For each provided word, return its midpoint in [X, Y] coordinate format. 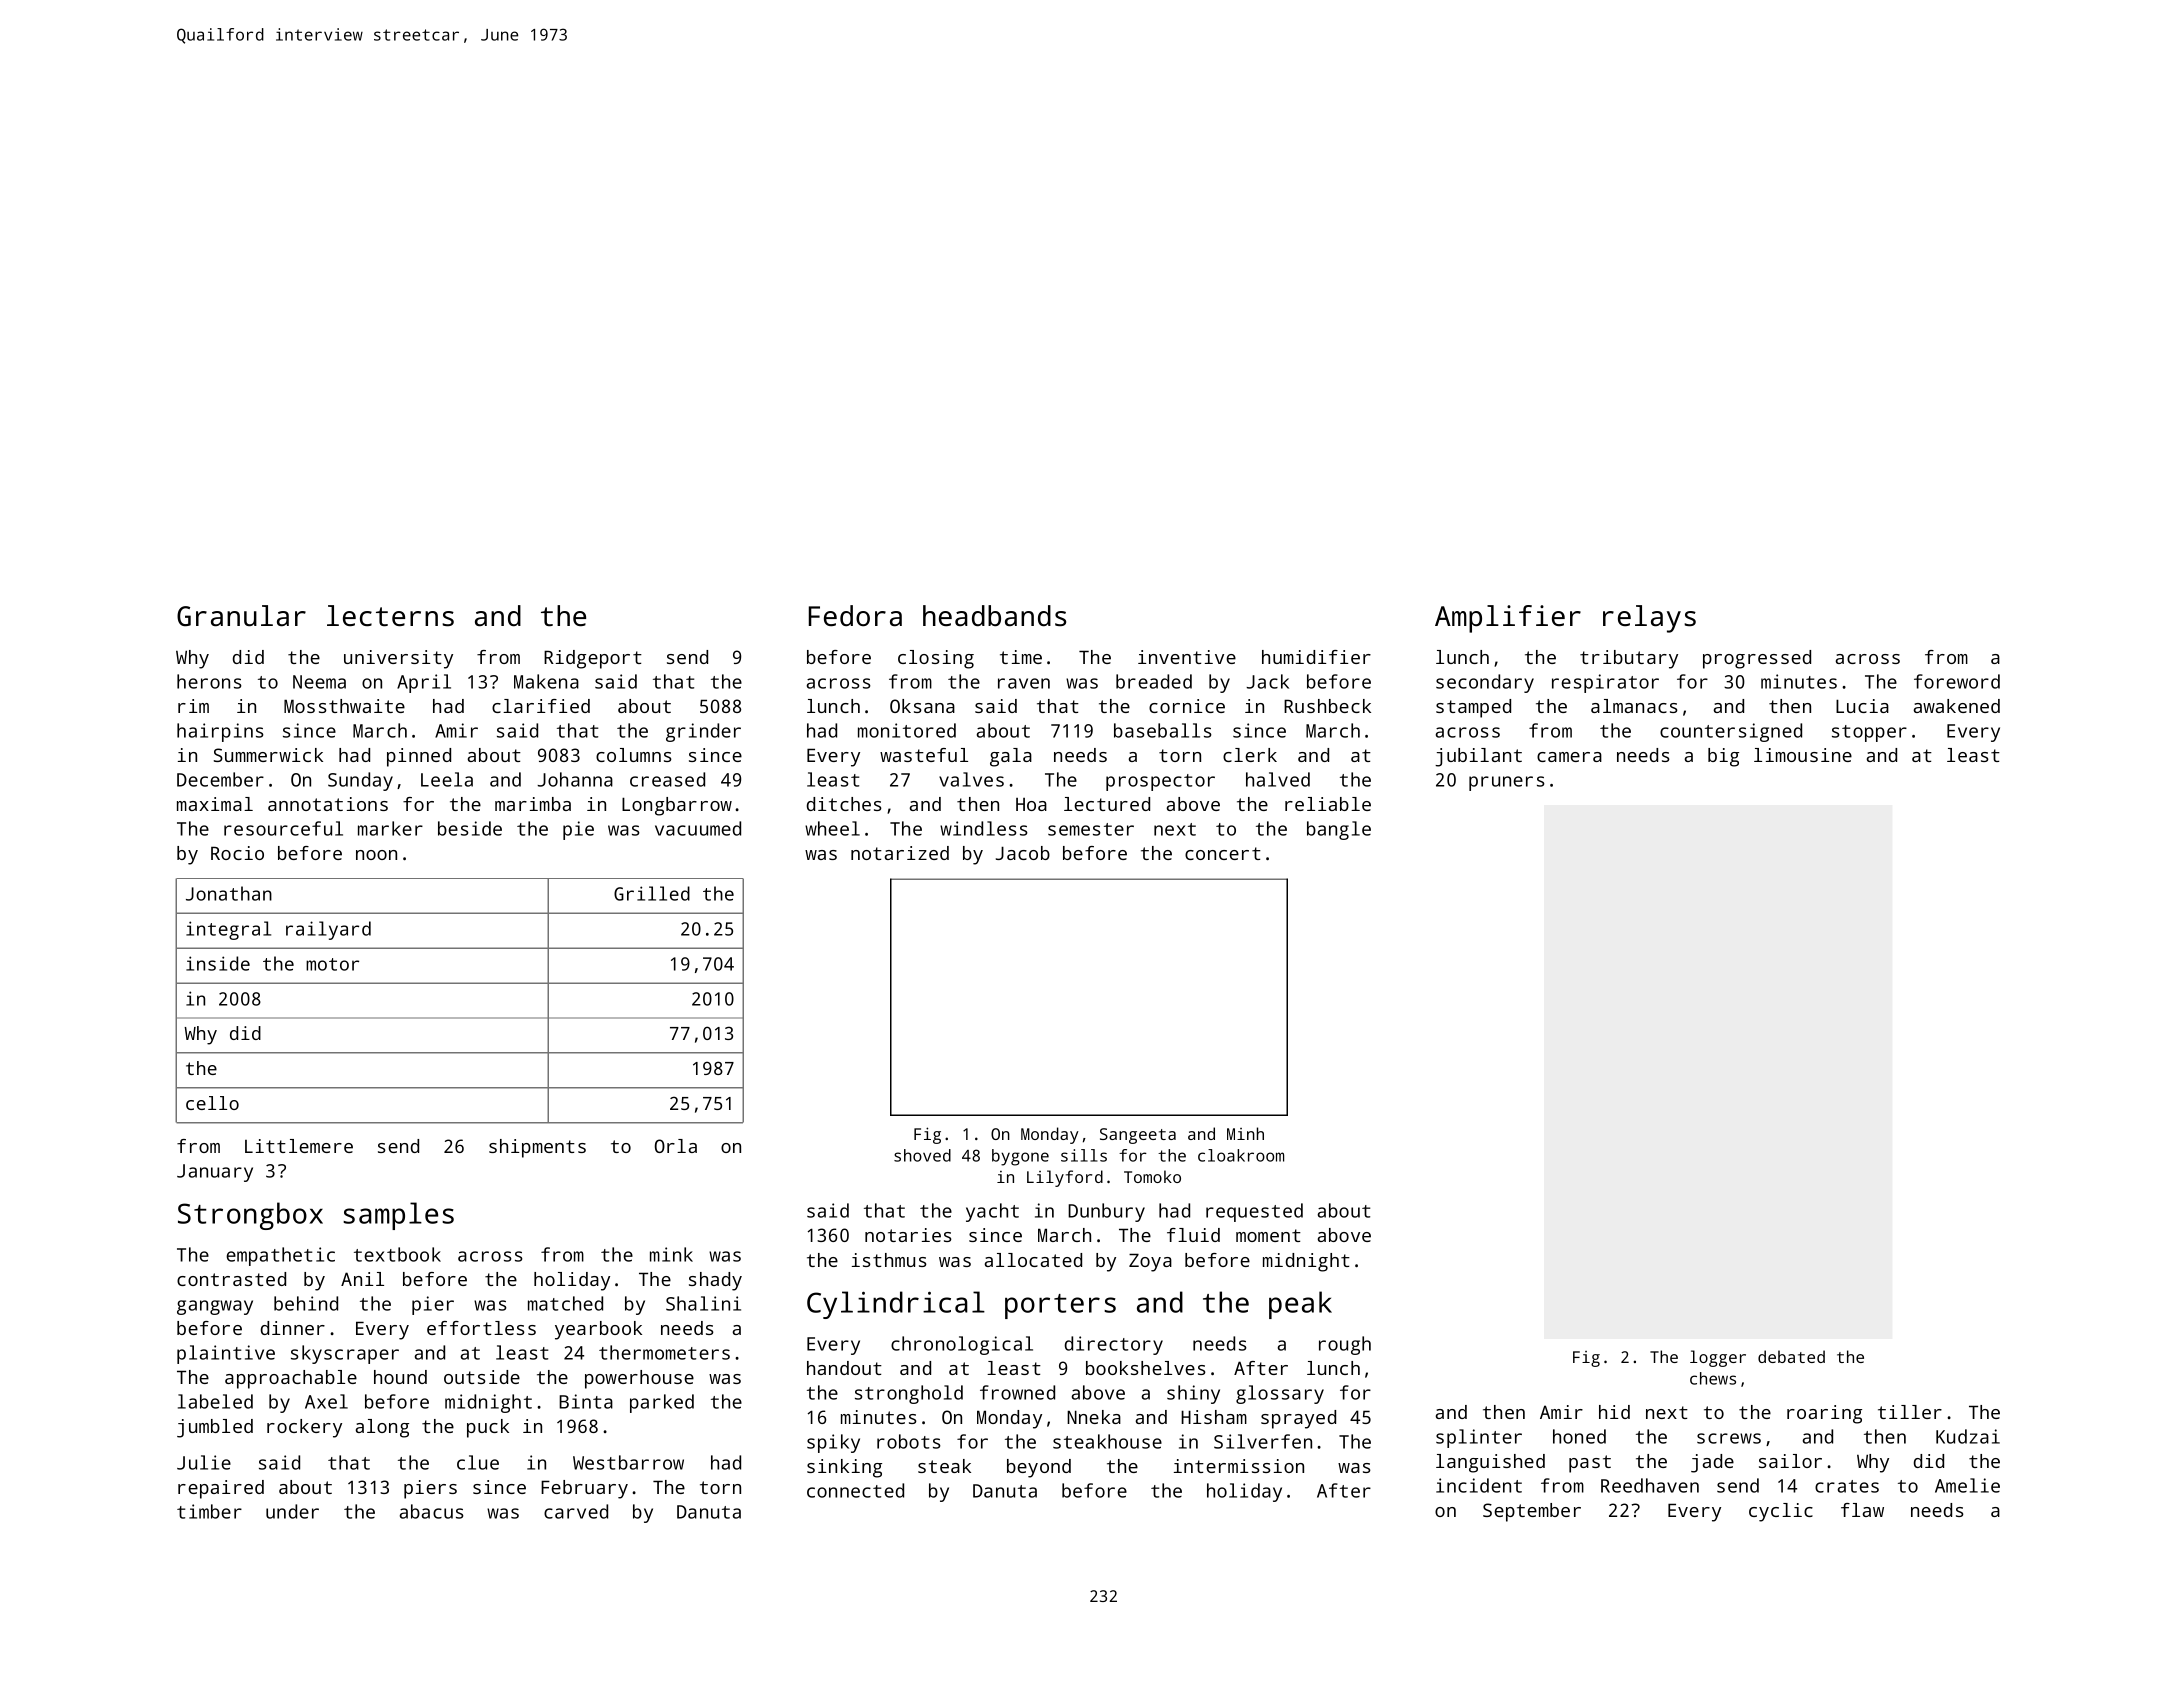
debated [1791, 1356]
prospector [1160, 782]
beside [470, 828]
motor [332, 964]
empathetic [280, 1256]
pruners [1507, 783]
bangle [1339, 830]
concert [1223, 853]
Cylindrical [896, 1305]
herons [209, 681]
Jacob [1023, 853]
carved [576, 1511]
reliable [1328, 804]
